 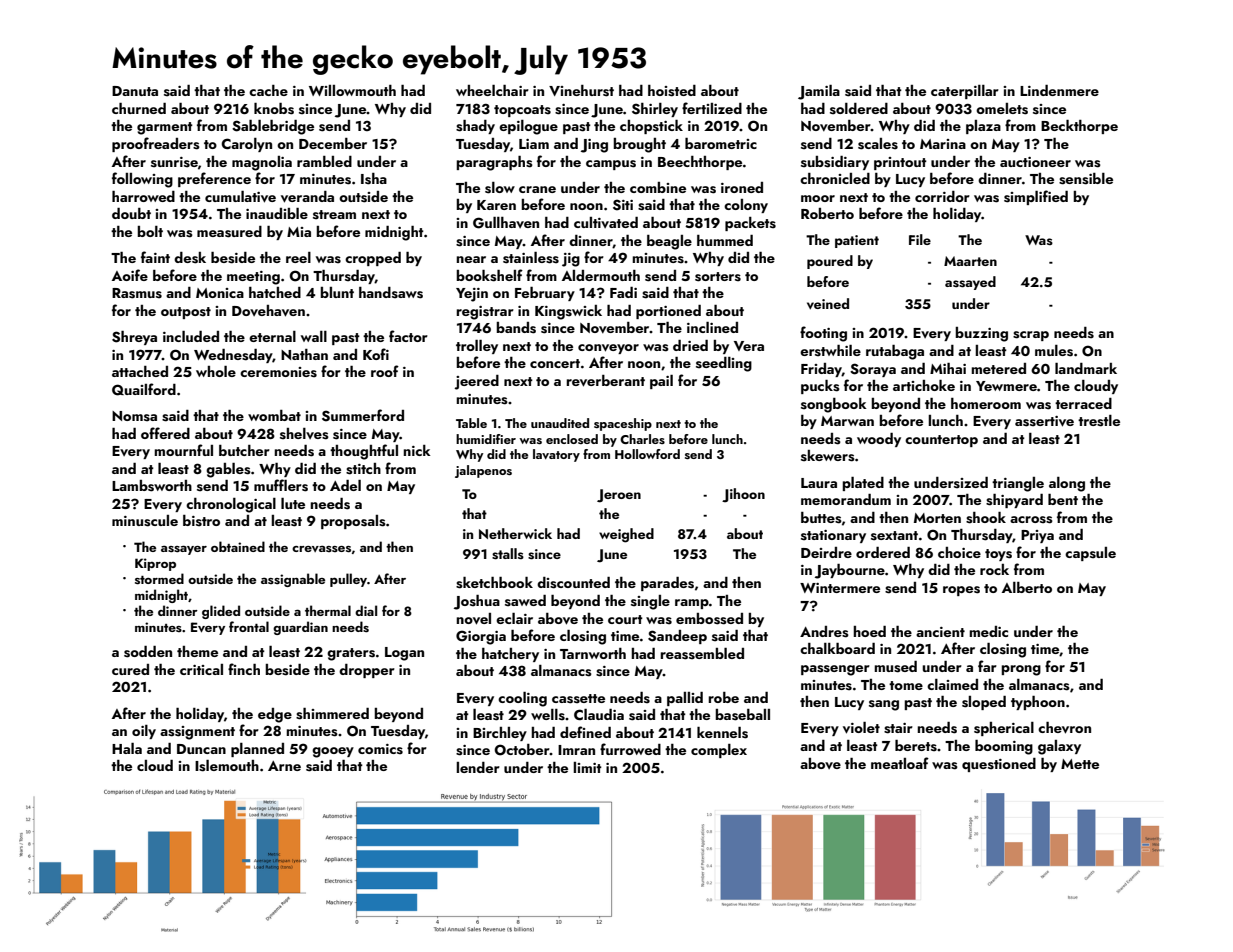 I want to click on Imran, so click(x=576, y=750).
